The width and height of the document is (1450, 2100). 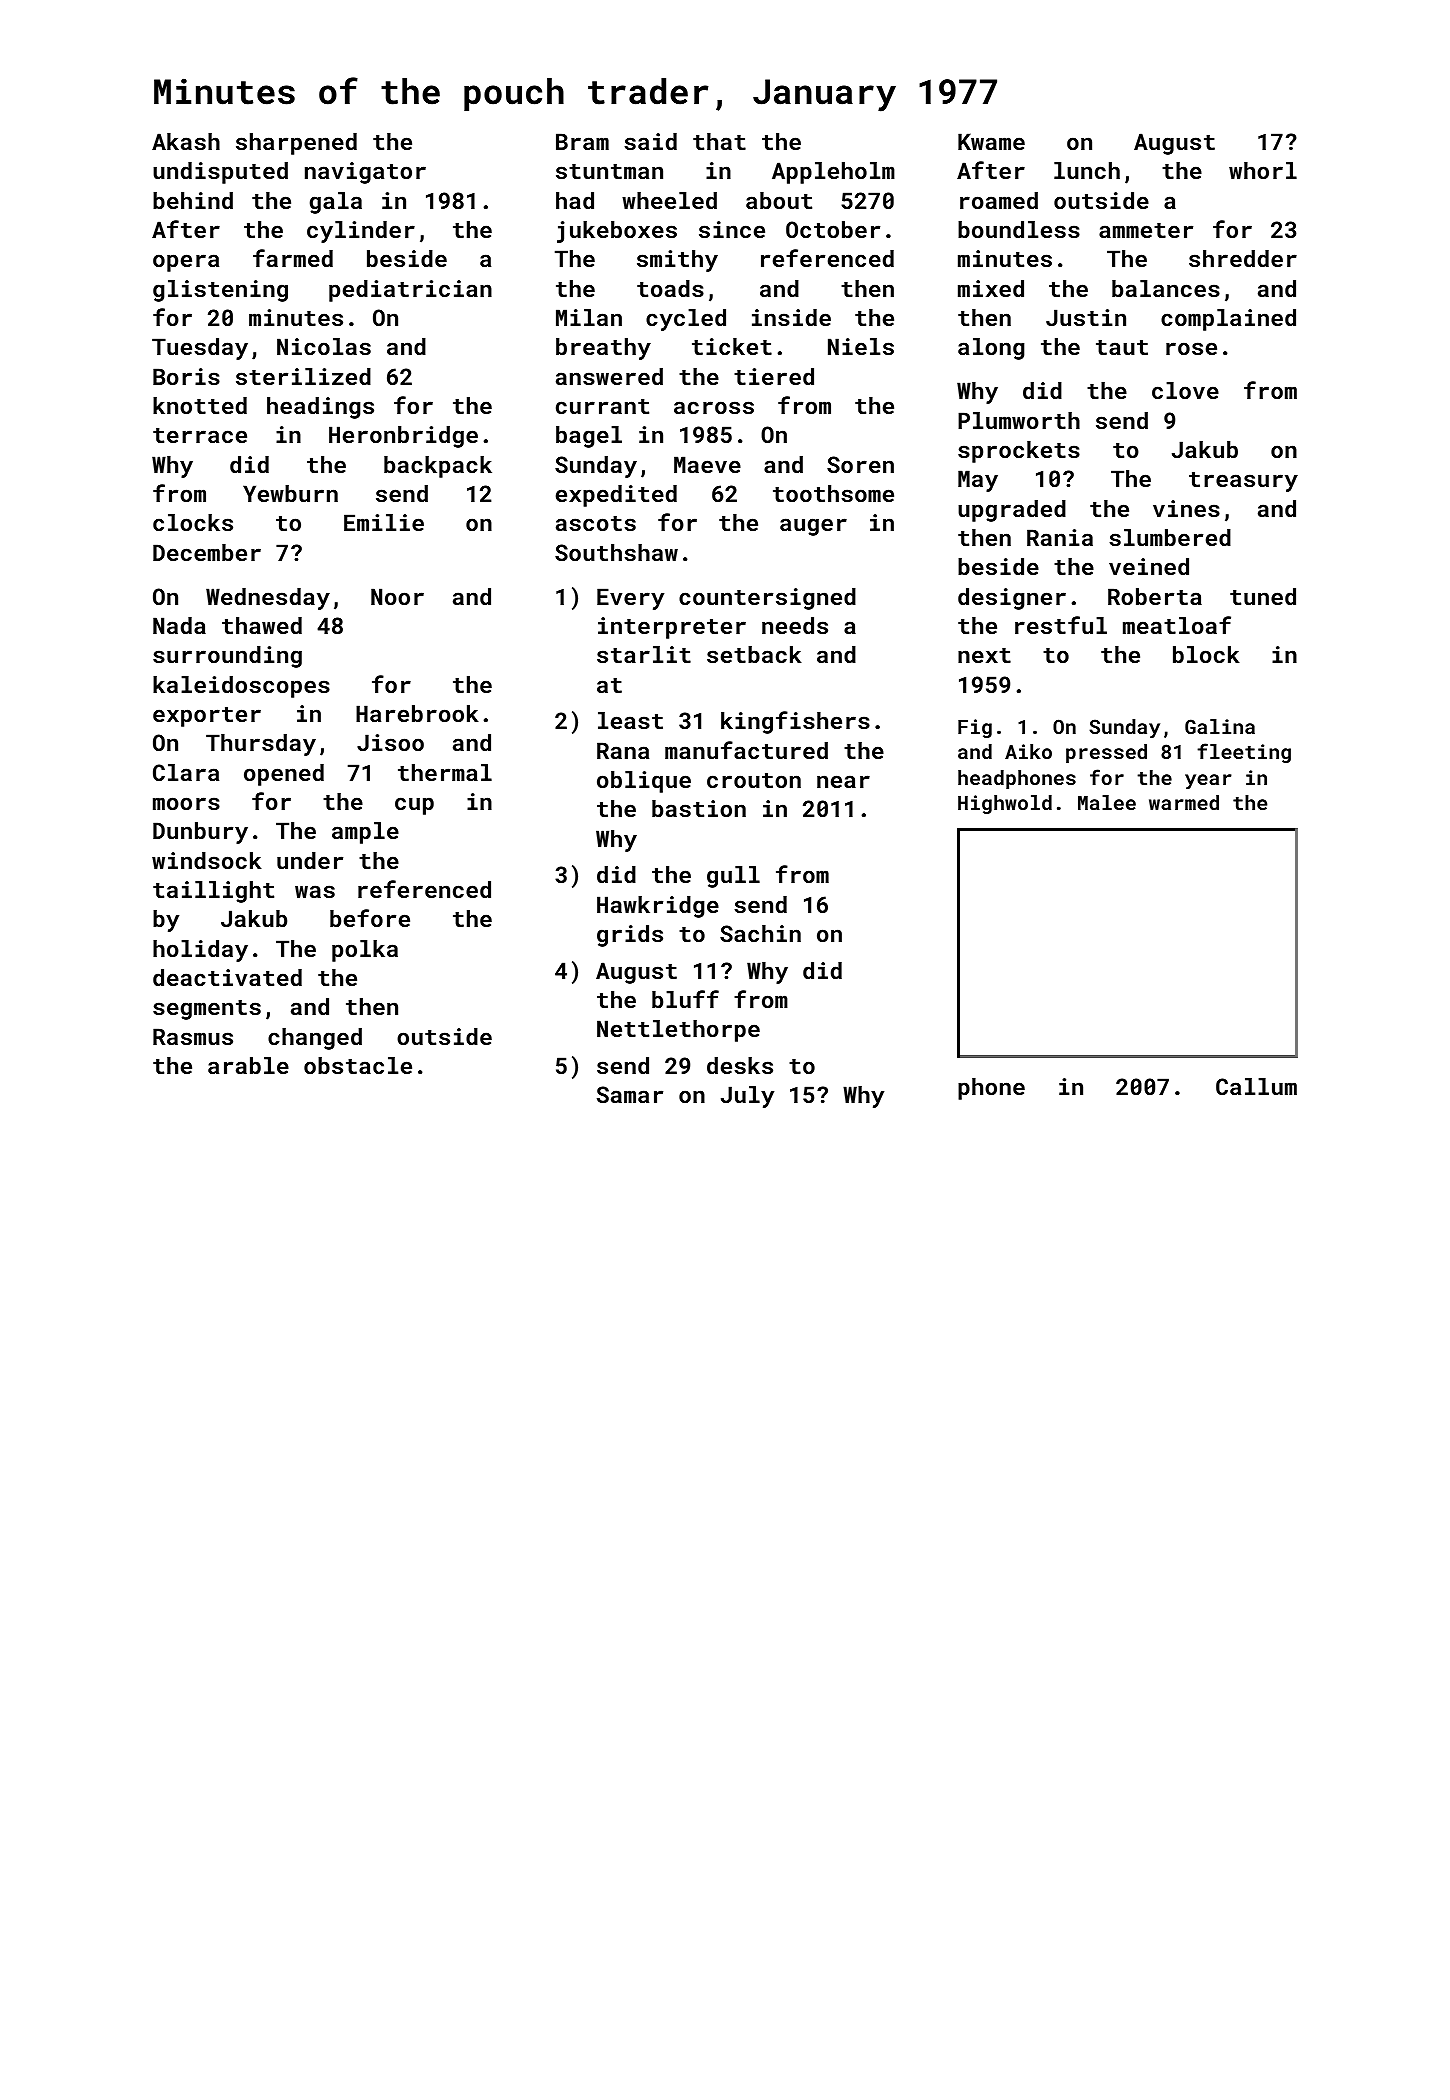 I want to click on Rasmus, so click(x=193, y=1036).
